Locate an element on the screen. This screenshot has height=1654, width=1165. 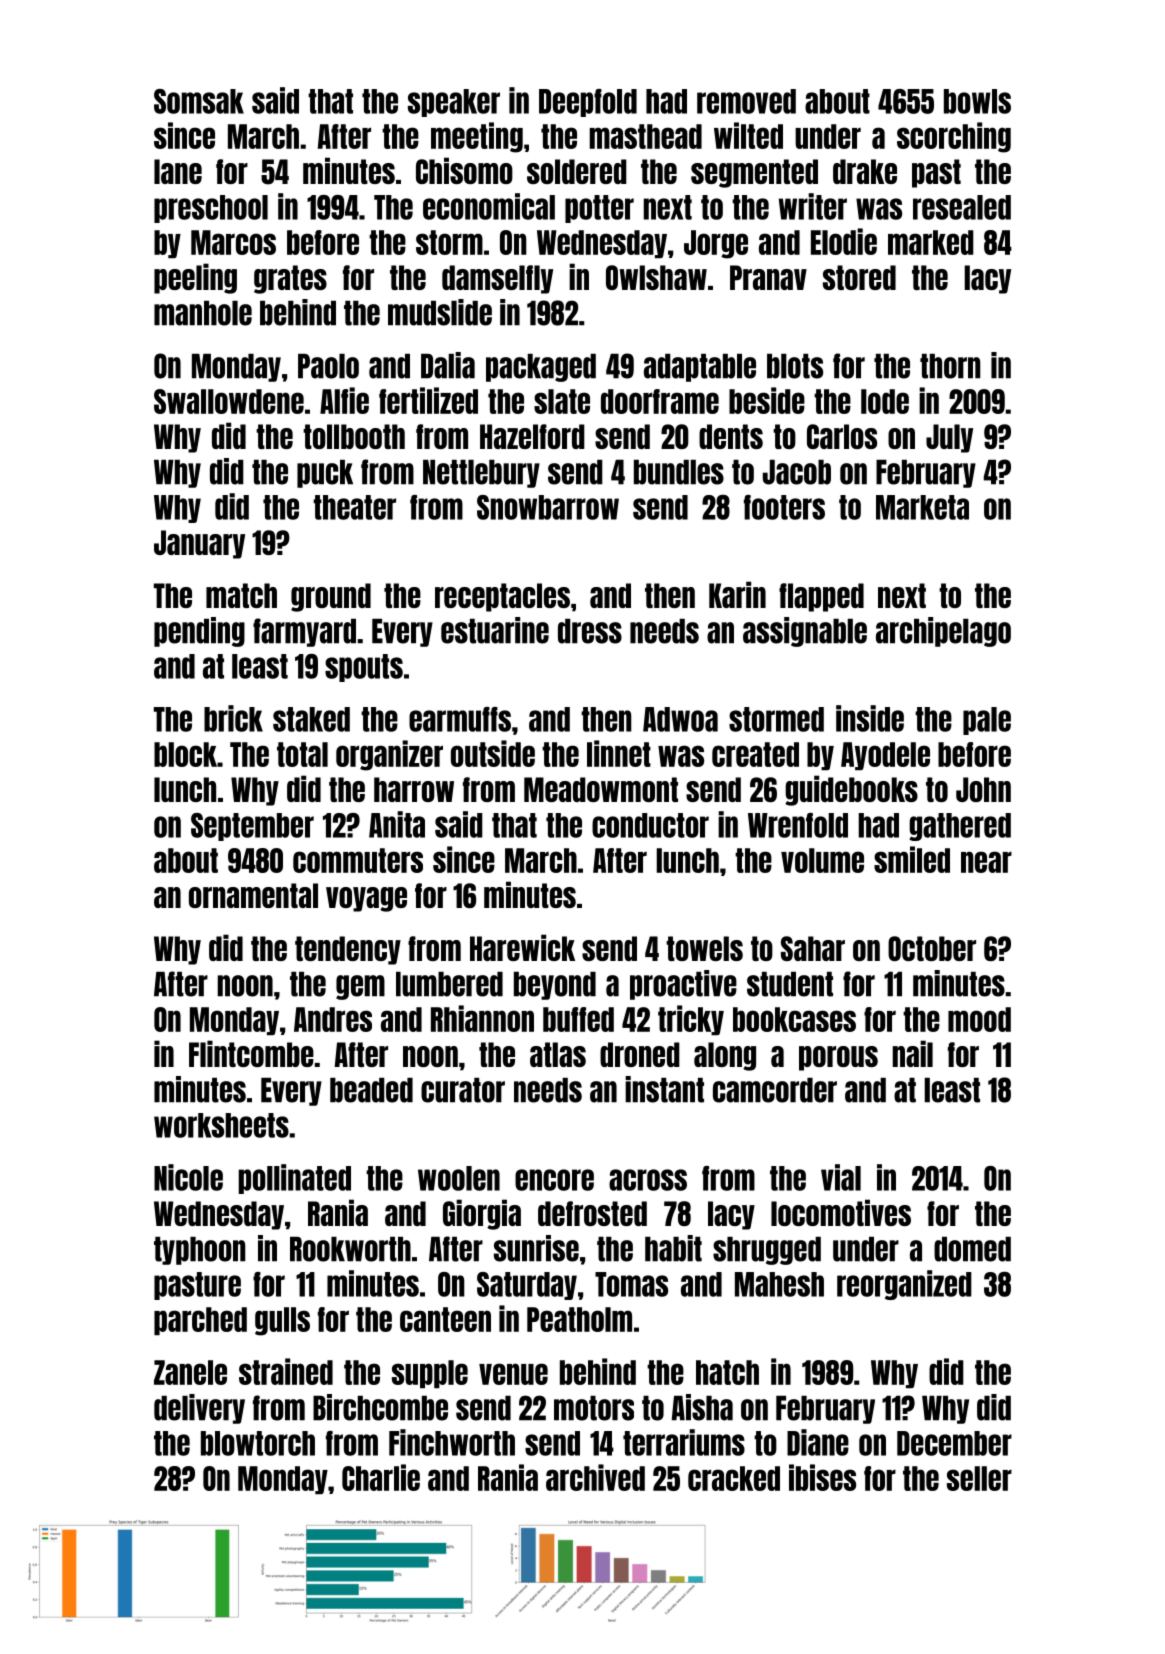
worksheets is located at coordinates (221, 1125).
